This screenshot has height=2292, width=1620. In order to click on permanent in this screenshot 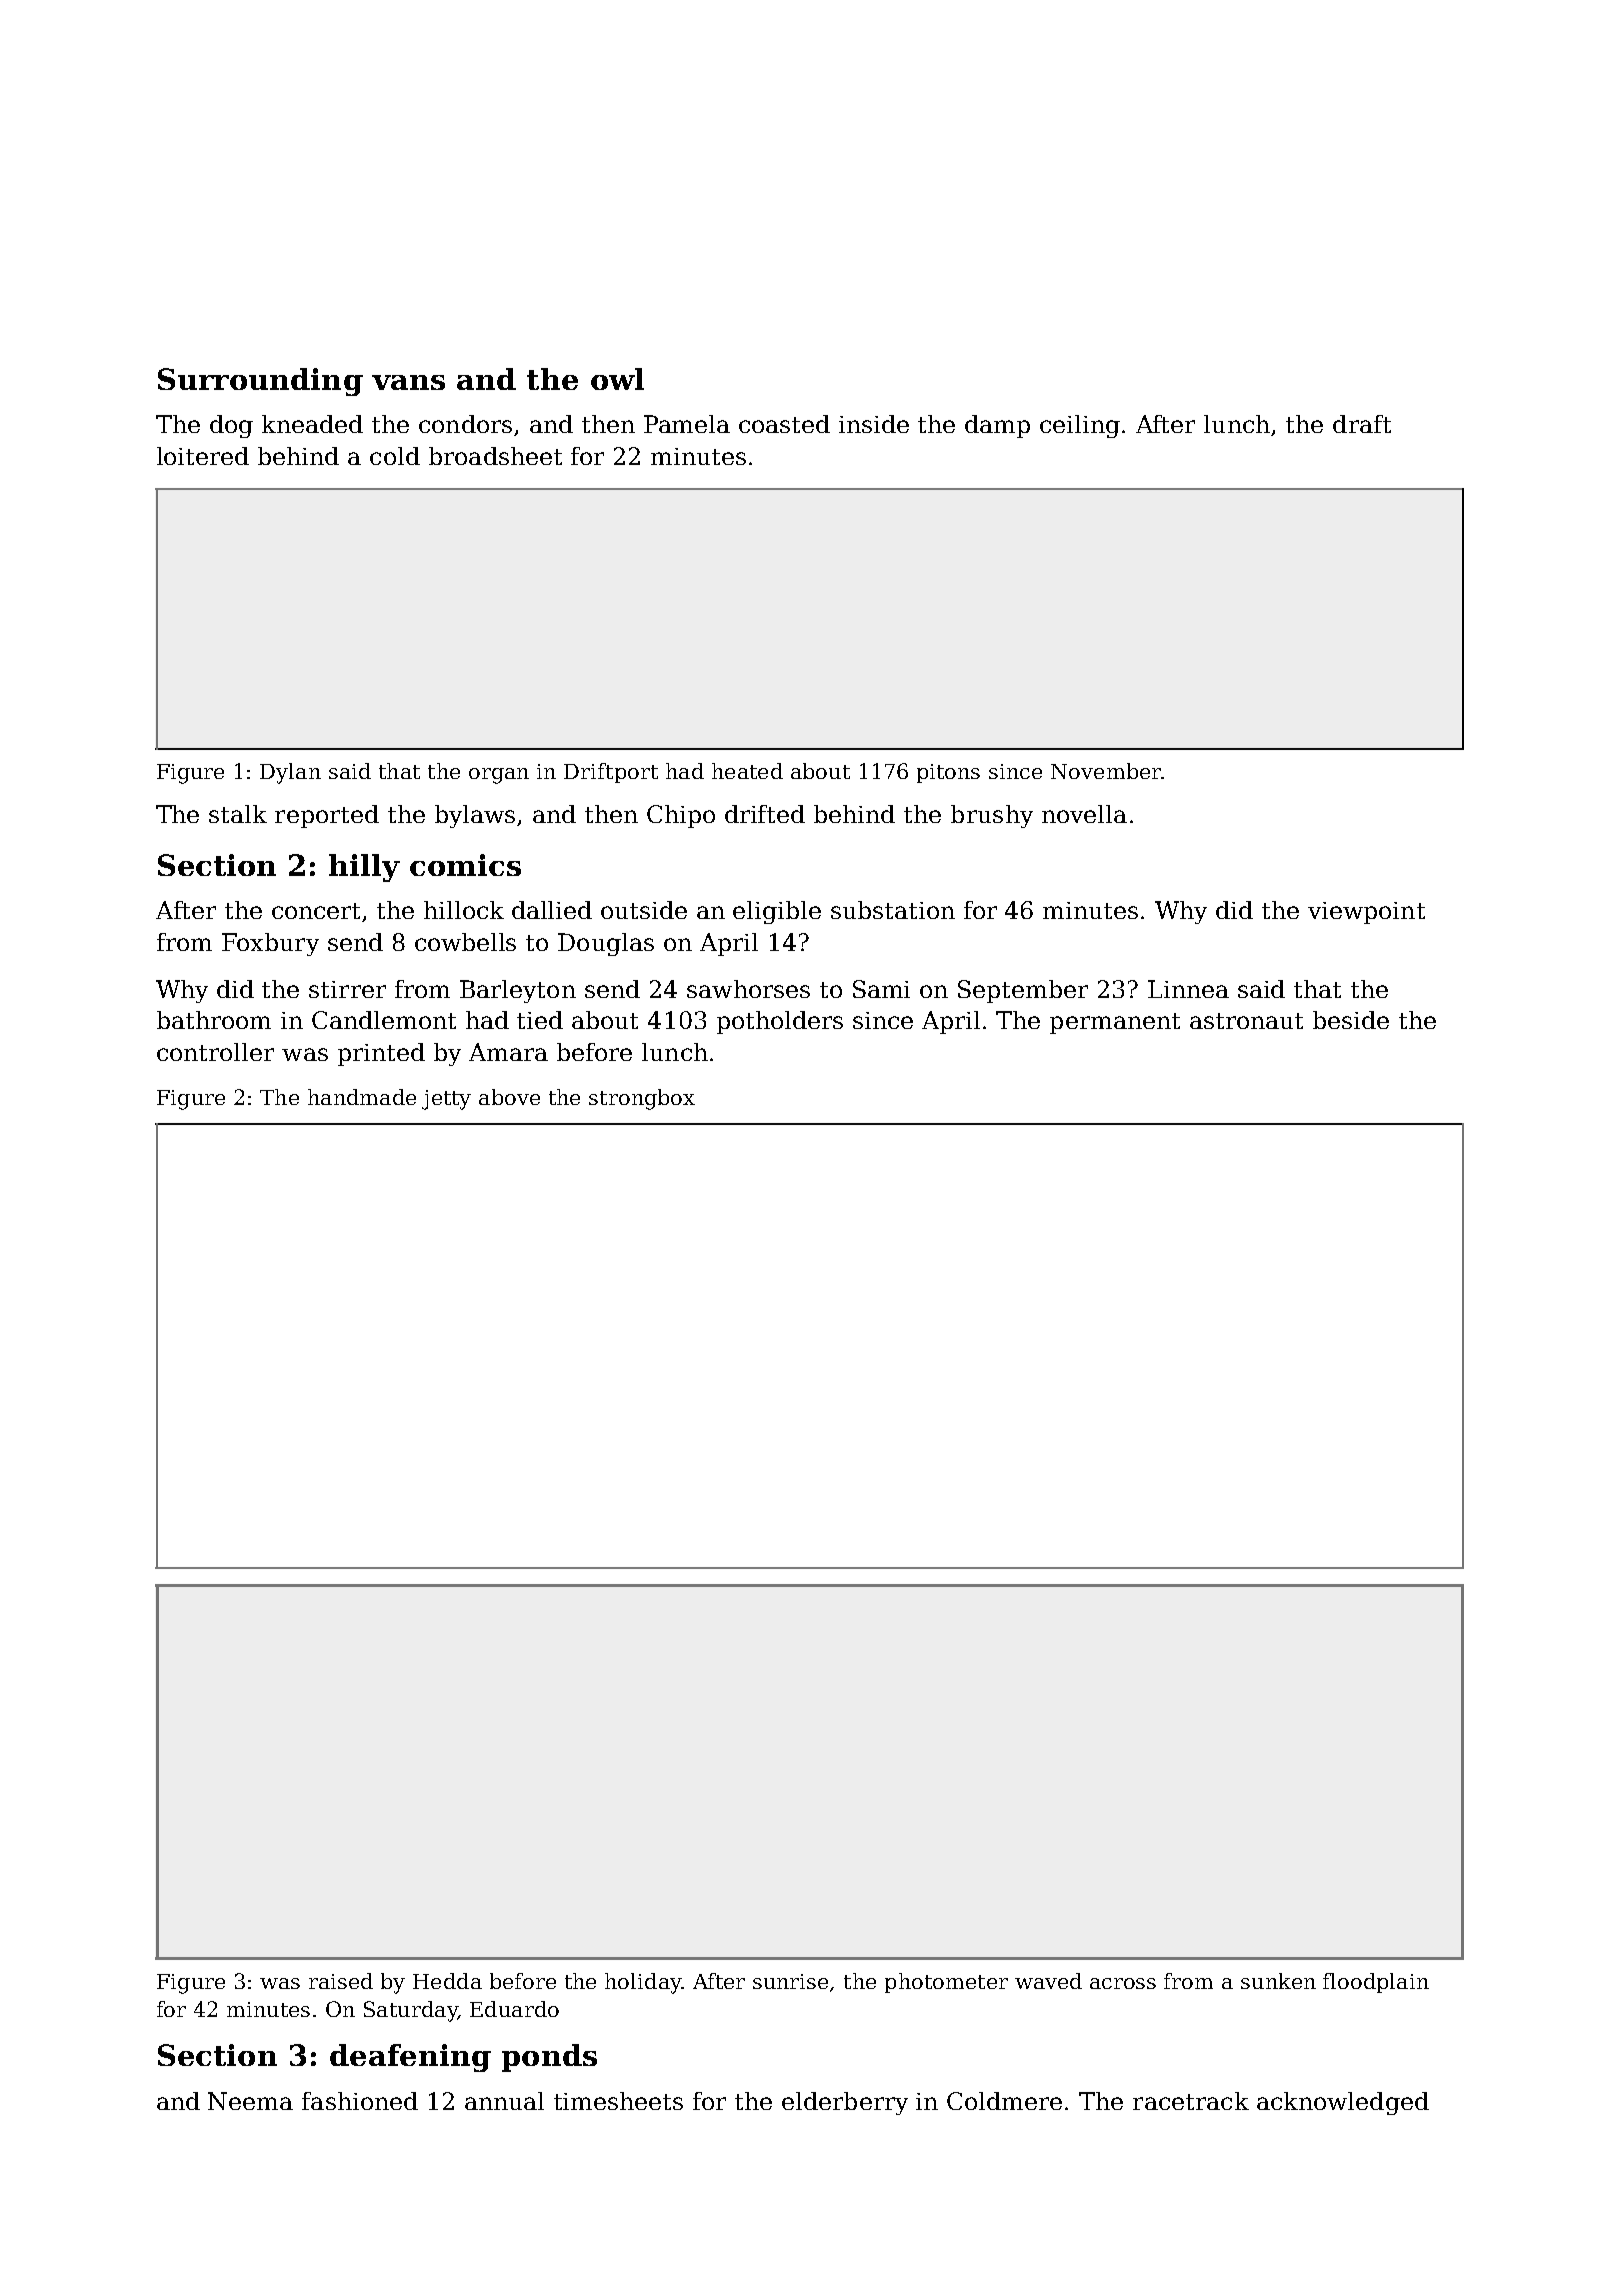, I will do `click(1115, 1023)`.
